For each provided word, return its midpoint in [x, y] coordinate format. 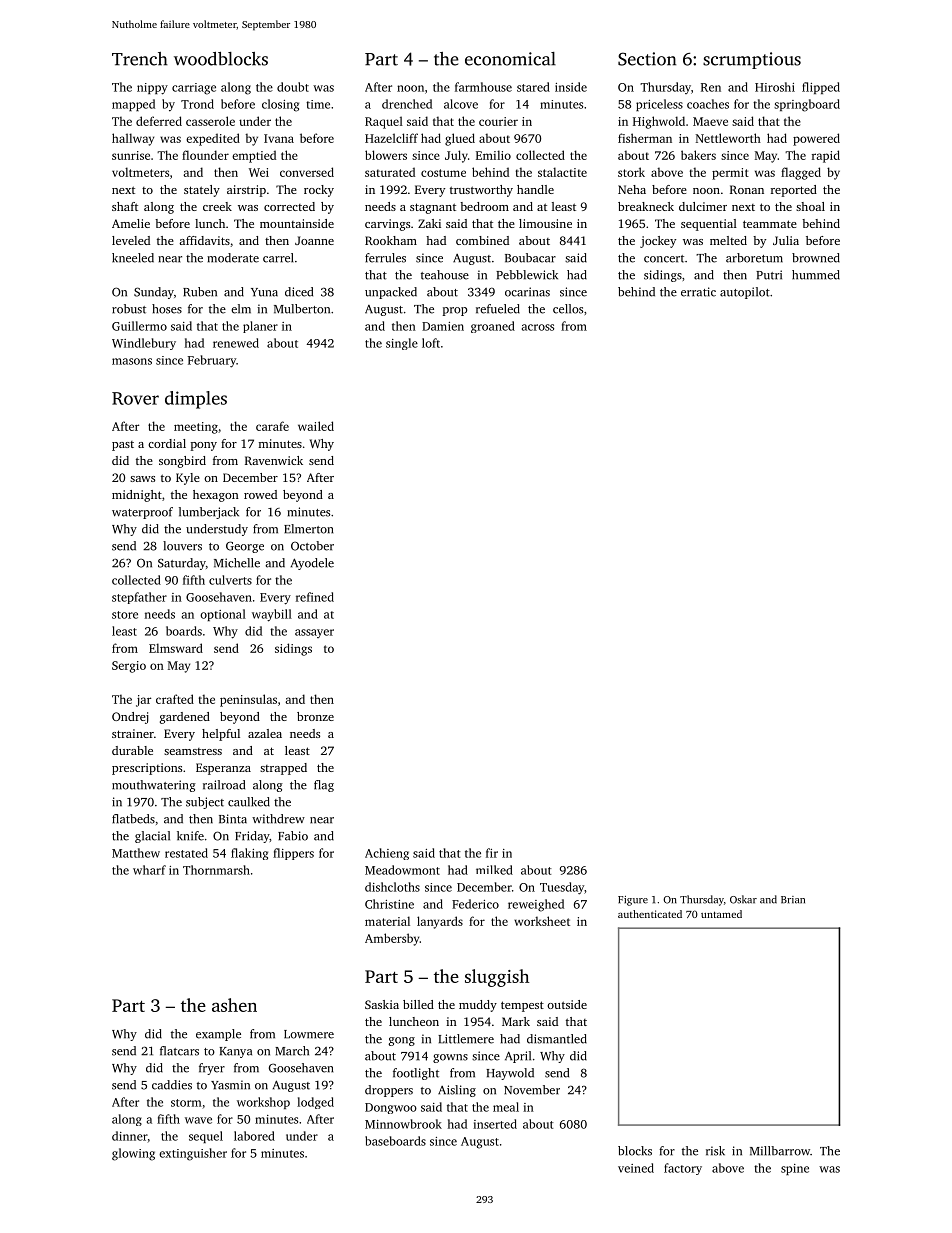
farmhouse [483, 87]
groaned [493, 327]
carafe [272, 426]
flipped [821, 88]
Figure [633, 901]
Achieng [387, 854]
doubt [293, 87]
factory [683, 1169]
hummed [816, 275]
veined [636, 1168]
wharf [149, 870]
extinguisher [193, 1154]
